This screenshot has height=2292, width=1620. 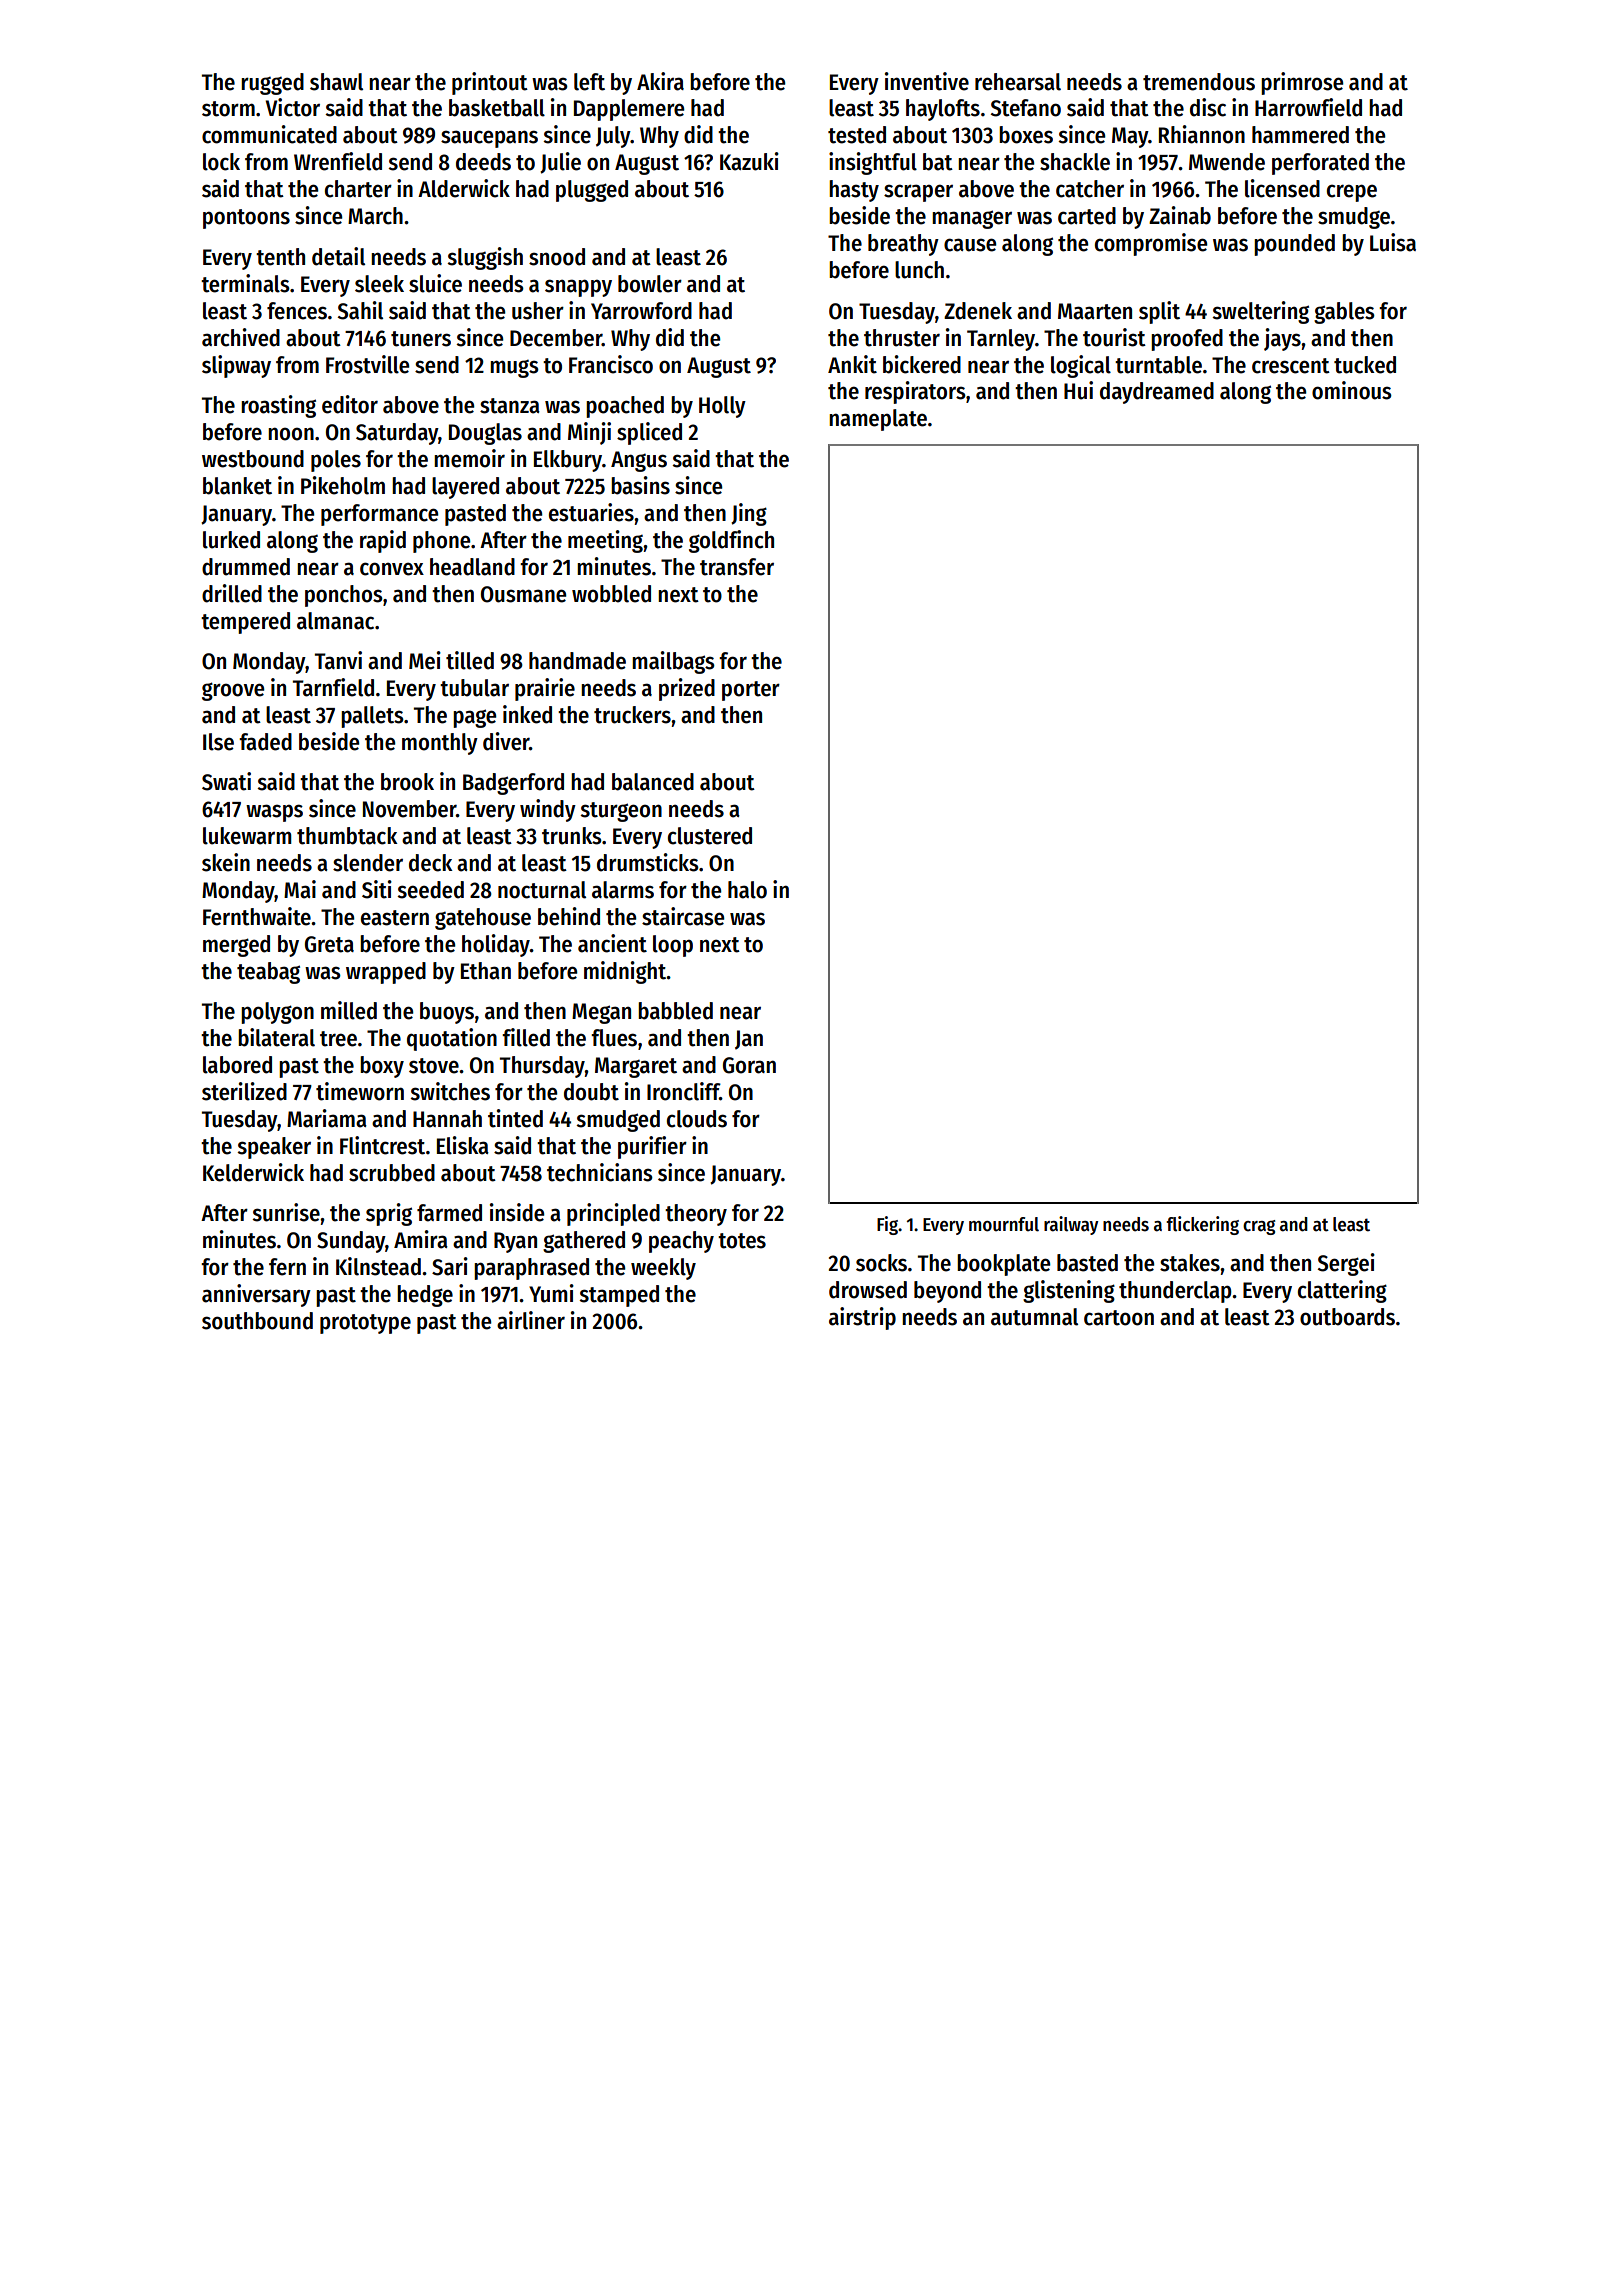 What do you see at coordinates (510, 406) in the screenshot?
I see `stanza` at bounding box center [510, 406].
